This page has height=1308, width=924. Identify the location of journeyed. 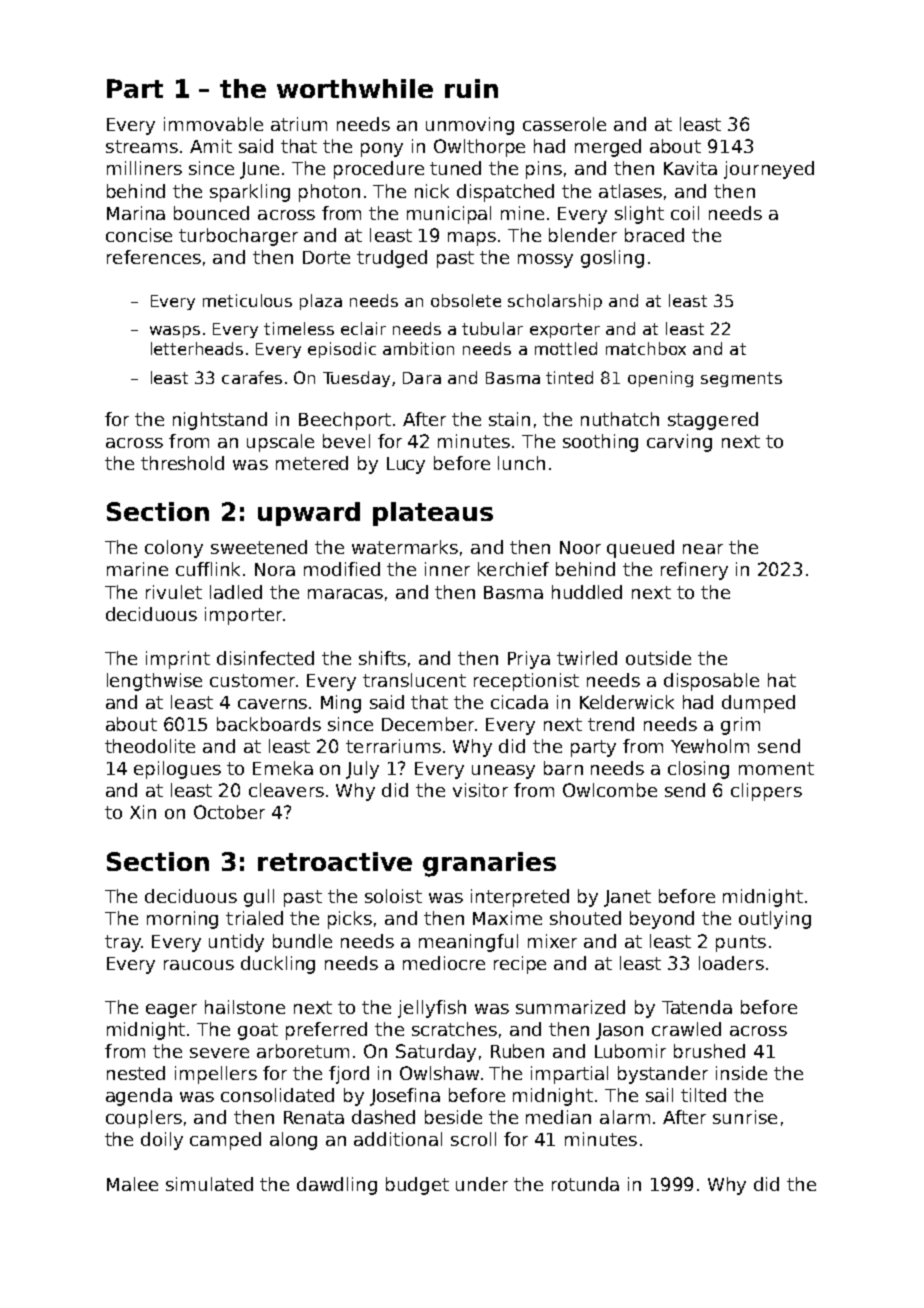
(769, 170).
